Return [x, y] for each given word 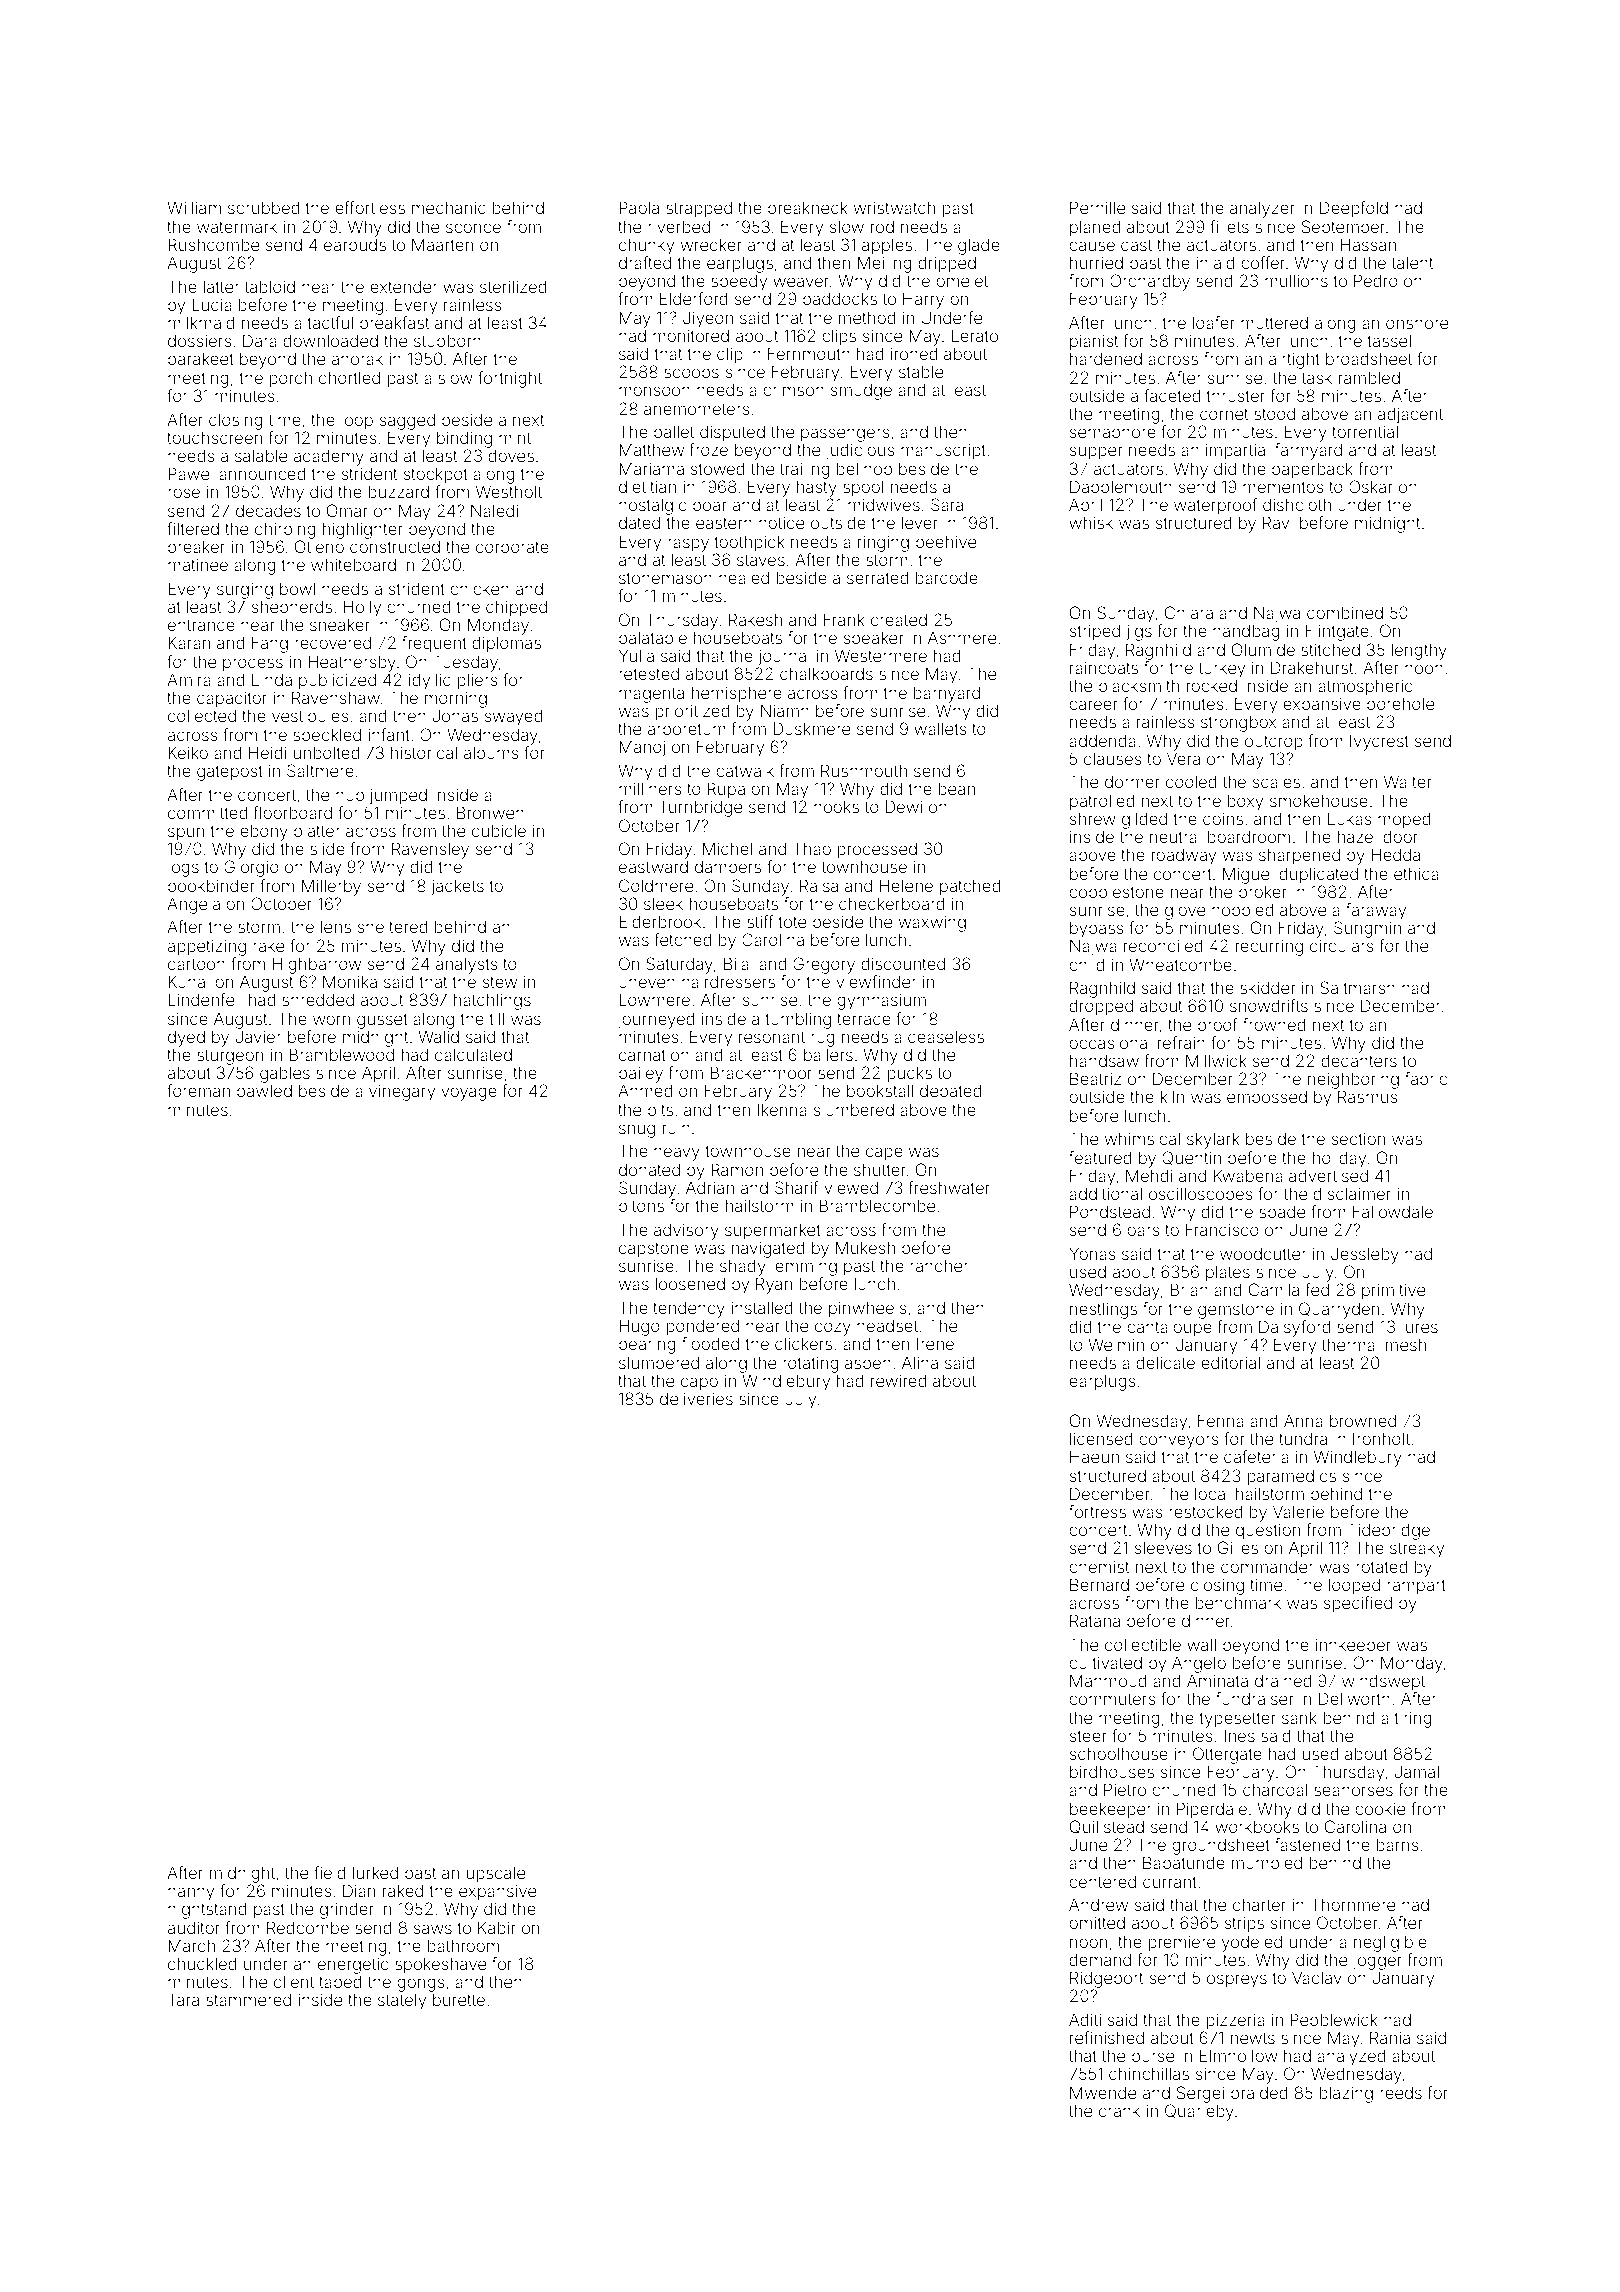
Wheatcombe [1180, 964]
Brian [1189, 1289]
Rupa [726, 790]
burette [459, 1999]
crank [1119, 2111]
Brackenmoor [761, 1072]
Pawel [190, 473]
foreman [198, 1090]
